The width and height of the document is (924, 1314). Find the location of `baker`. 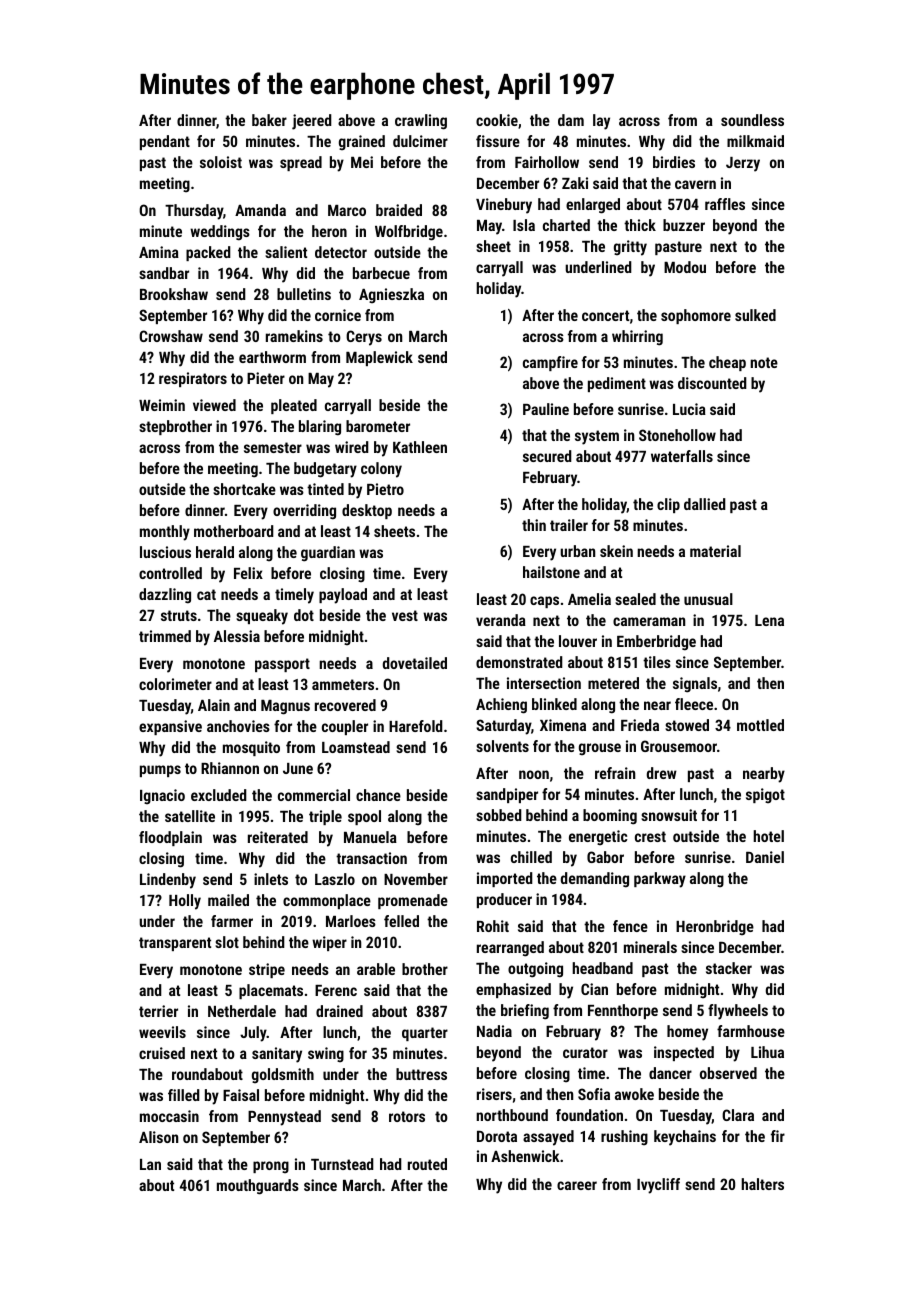

baker is located at coordinates (269, 120).
